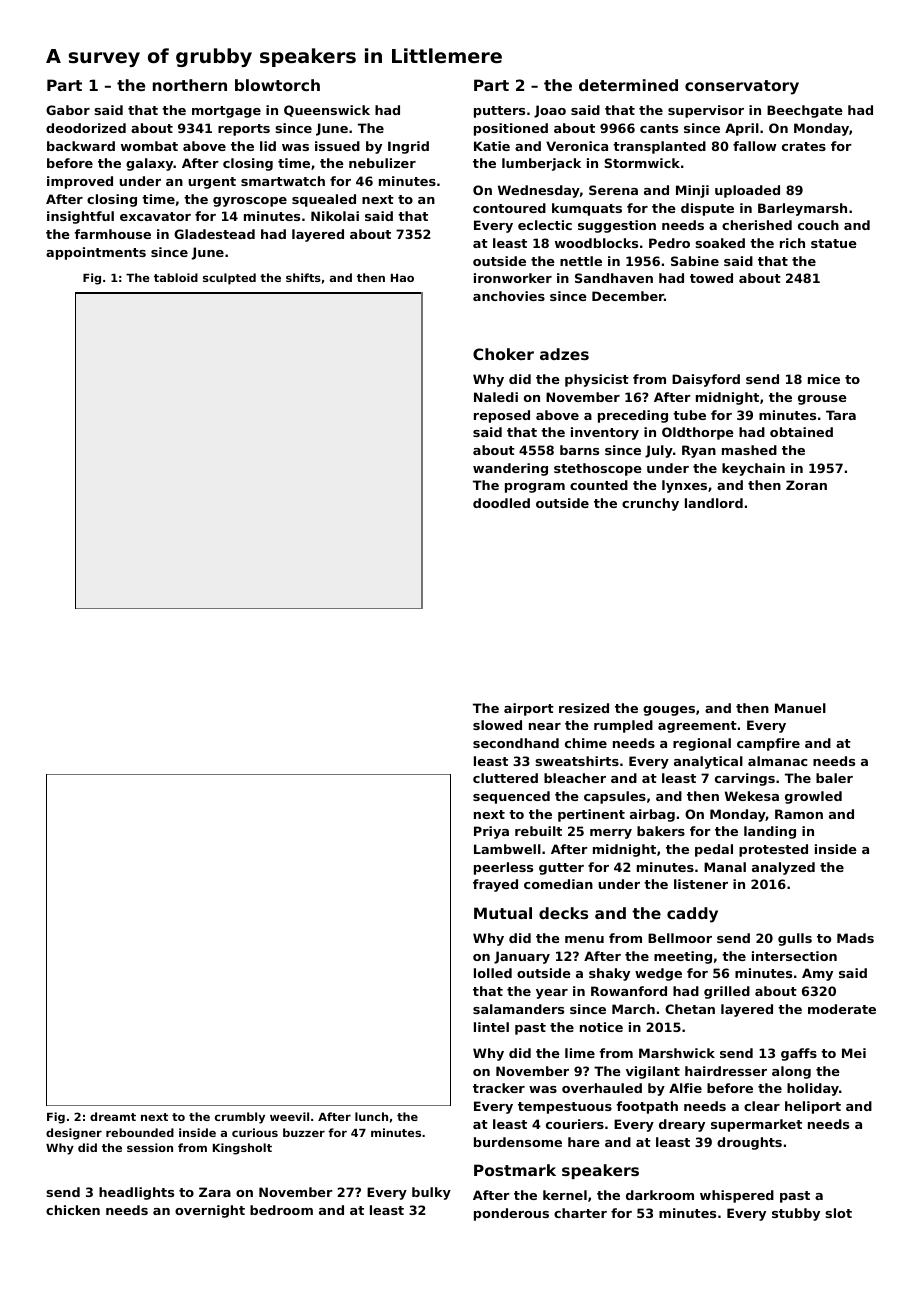  I want to click on Choker, so click(503, 354).
